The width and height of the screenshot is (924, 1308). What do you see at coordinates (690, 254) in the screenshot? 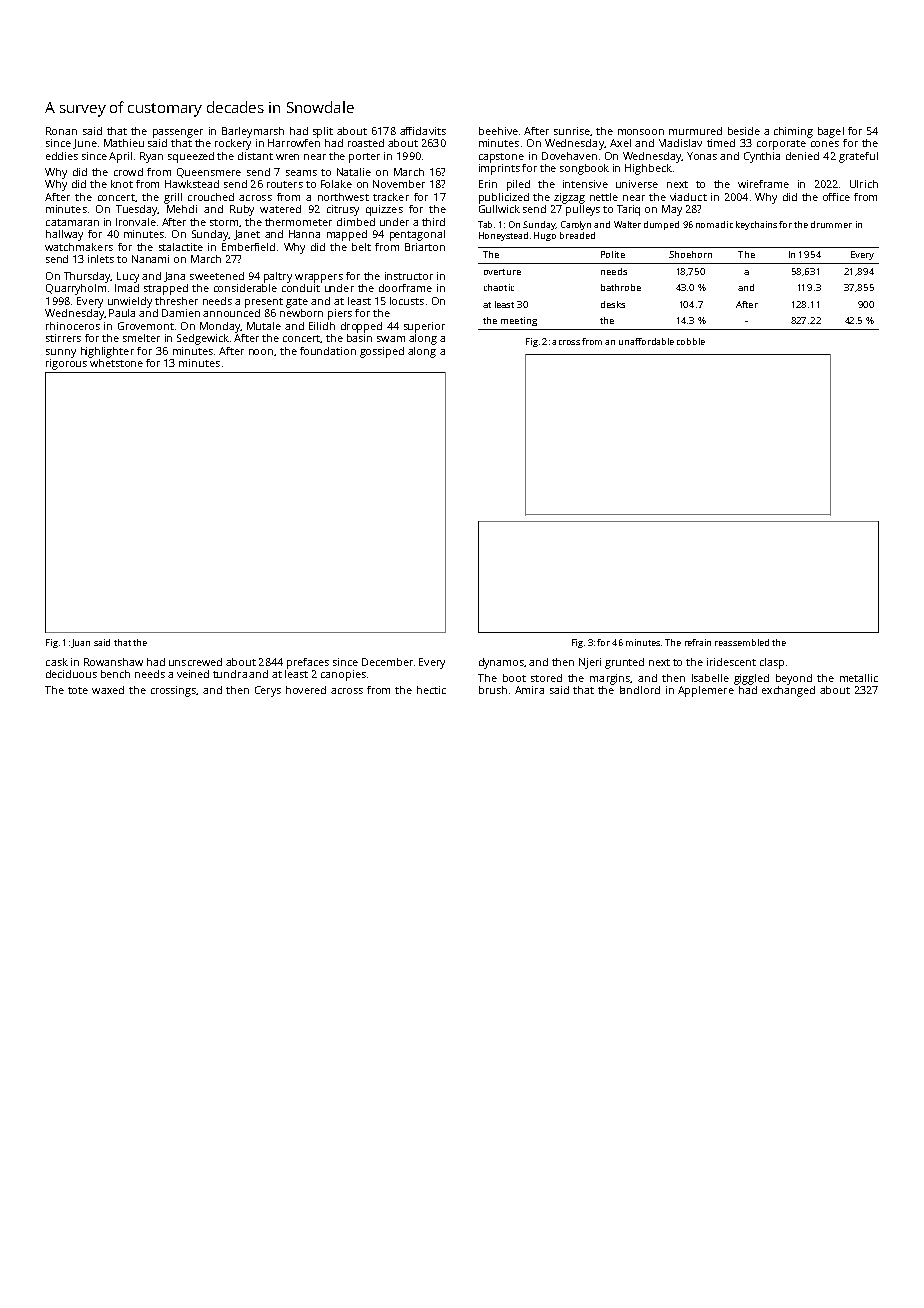
I see `Shoehorn` at bounding box center [690, 254].
